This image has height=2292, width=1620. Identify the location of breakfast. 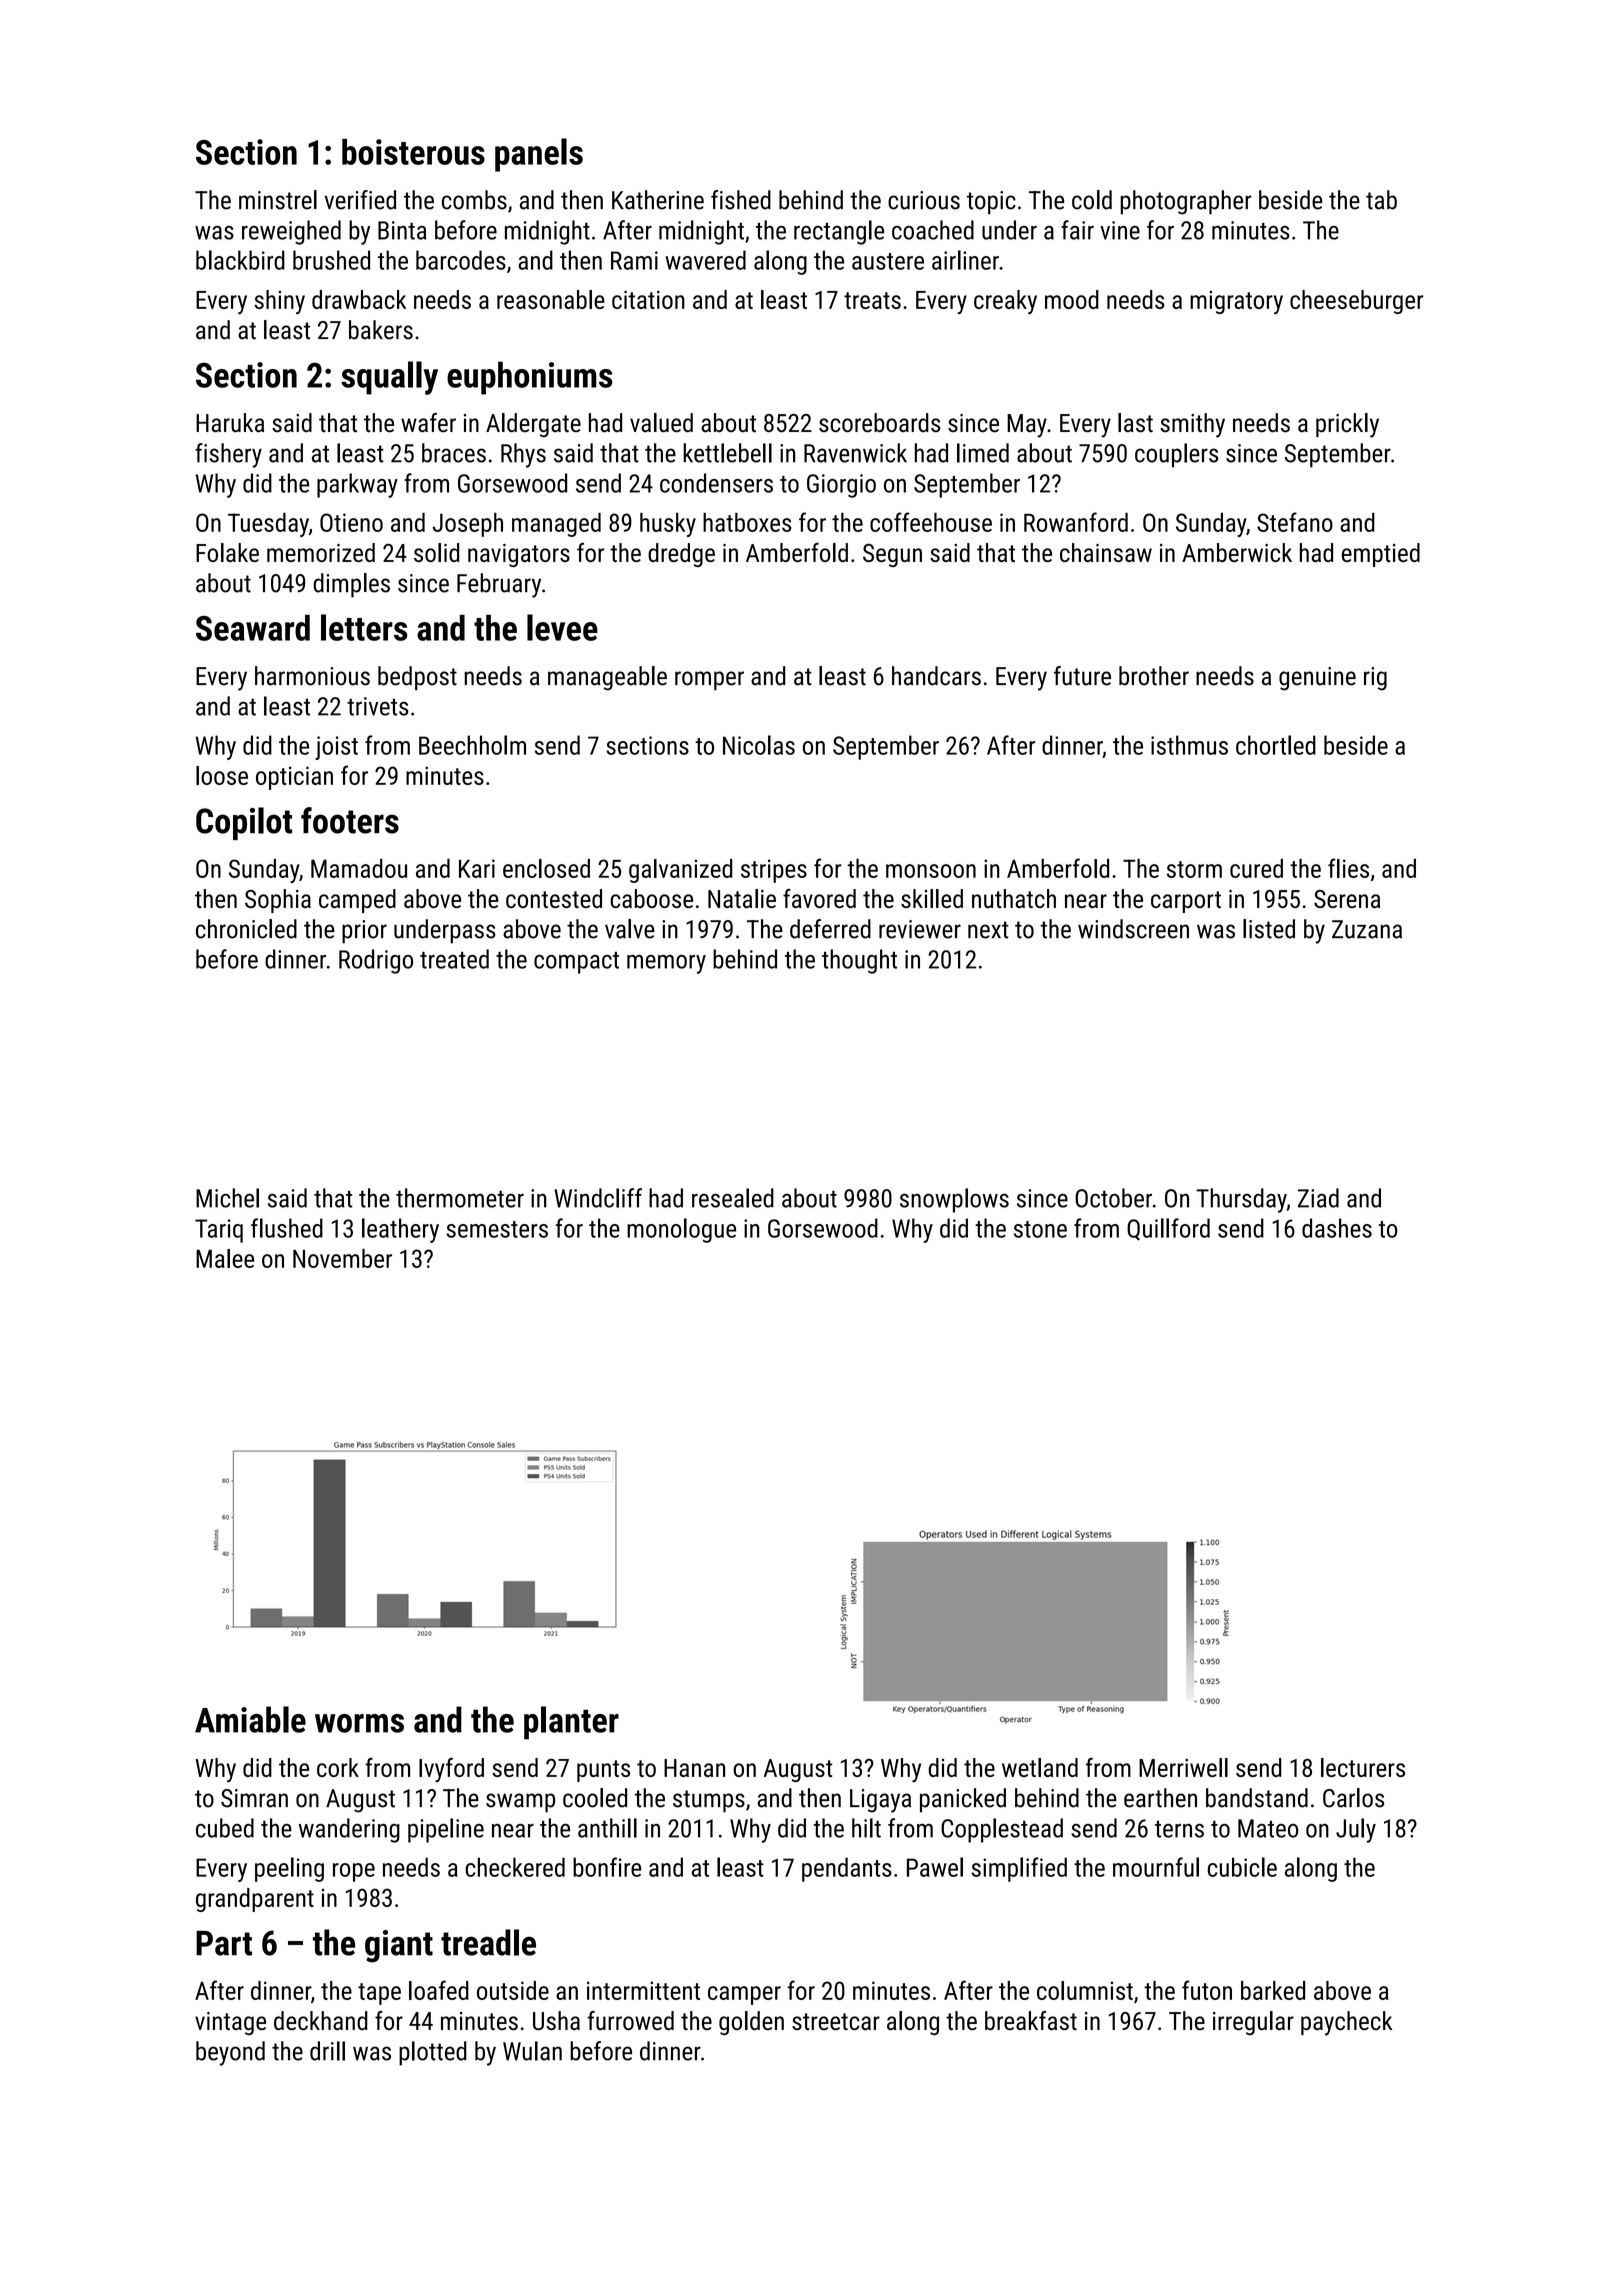
(1031, 2021).
